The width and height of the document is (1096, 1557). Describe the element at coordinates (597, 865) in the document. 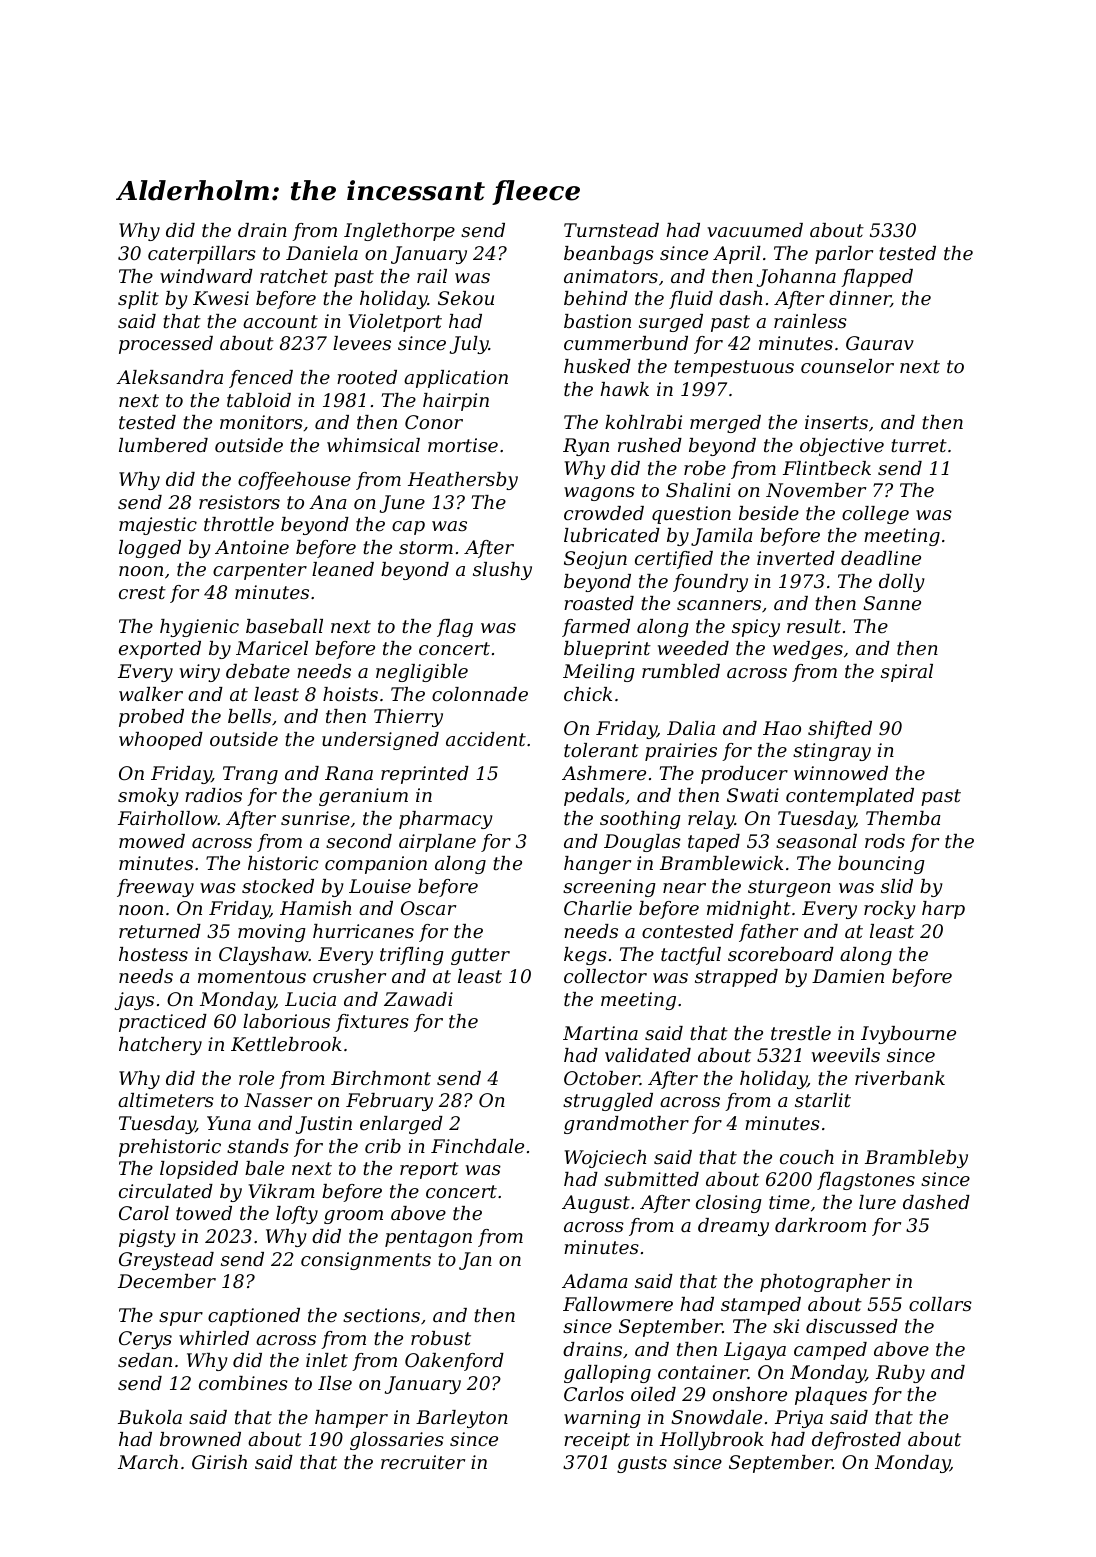

I see `hanger` at that location.
